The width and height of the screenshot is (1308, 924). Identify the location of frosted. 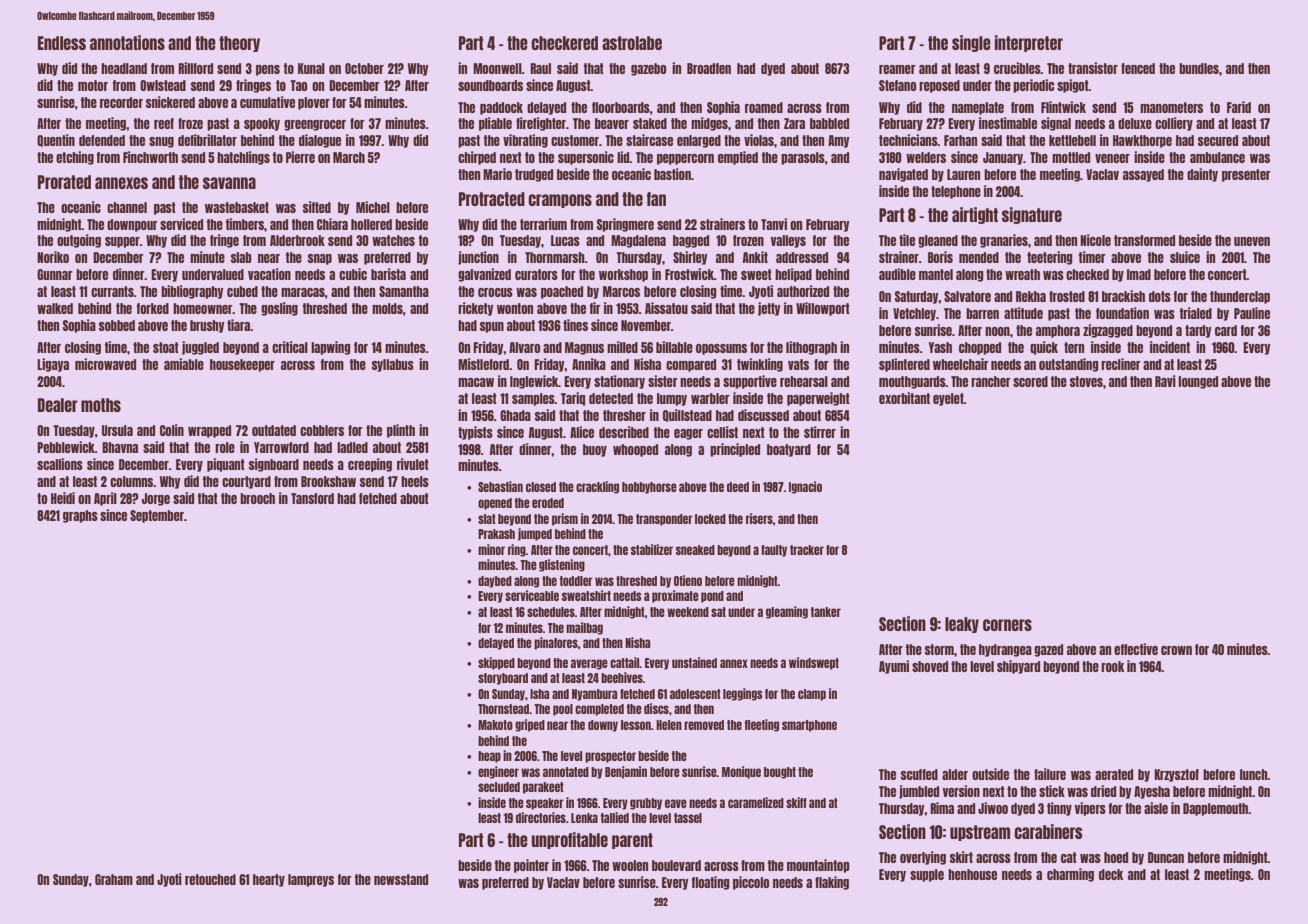
(1067, 296).
